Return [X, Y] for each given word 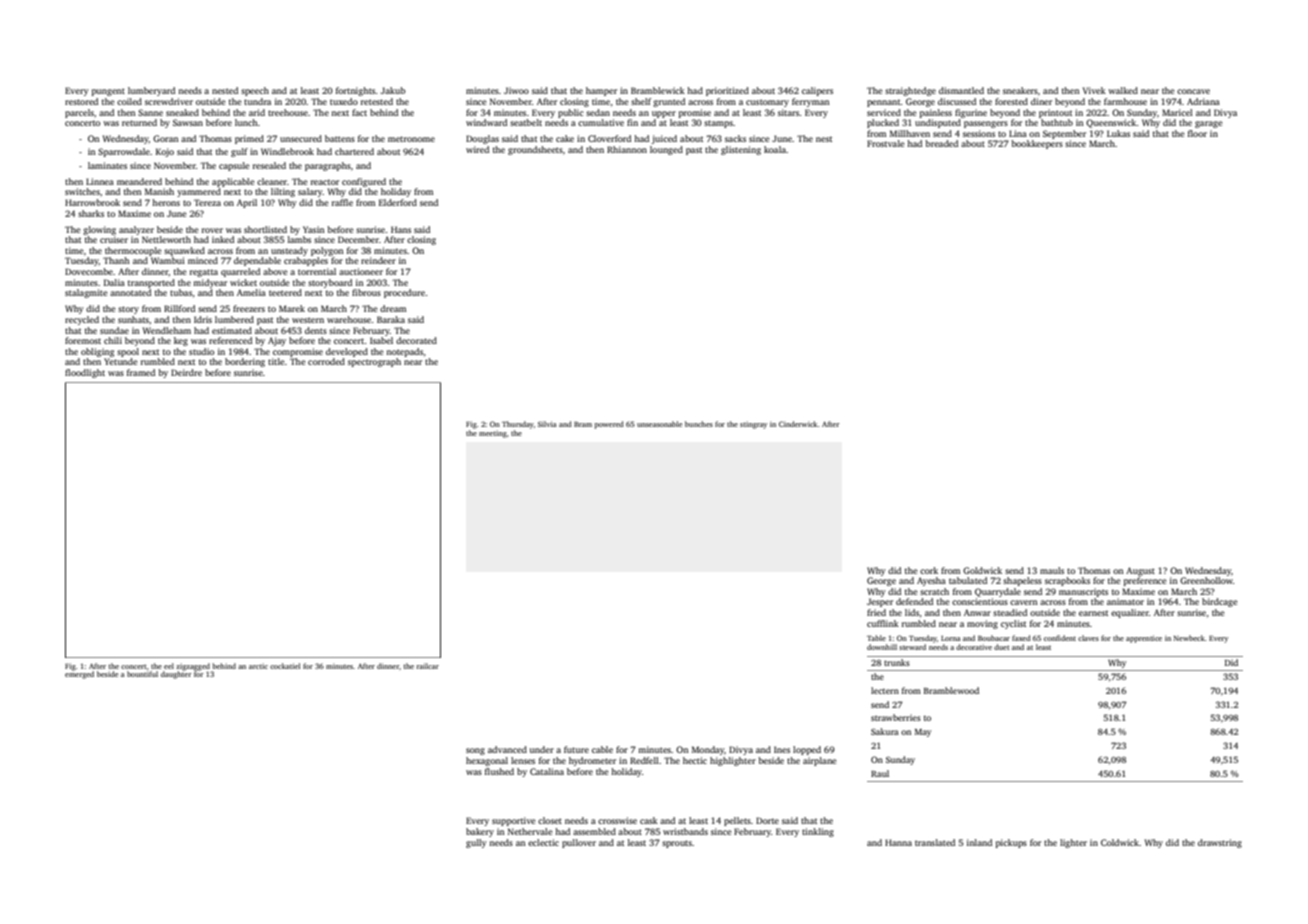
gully [476, 843]
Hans [401, 229]
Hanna [898, 842]
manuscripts [1083, 592]
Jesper [880, 602]
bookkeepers [1037, 144]
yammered [199, 192]
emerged [79, 675]
